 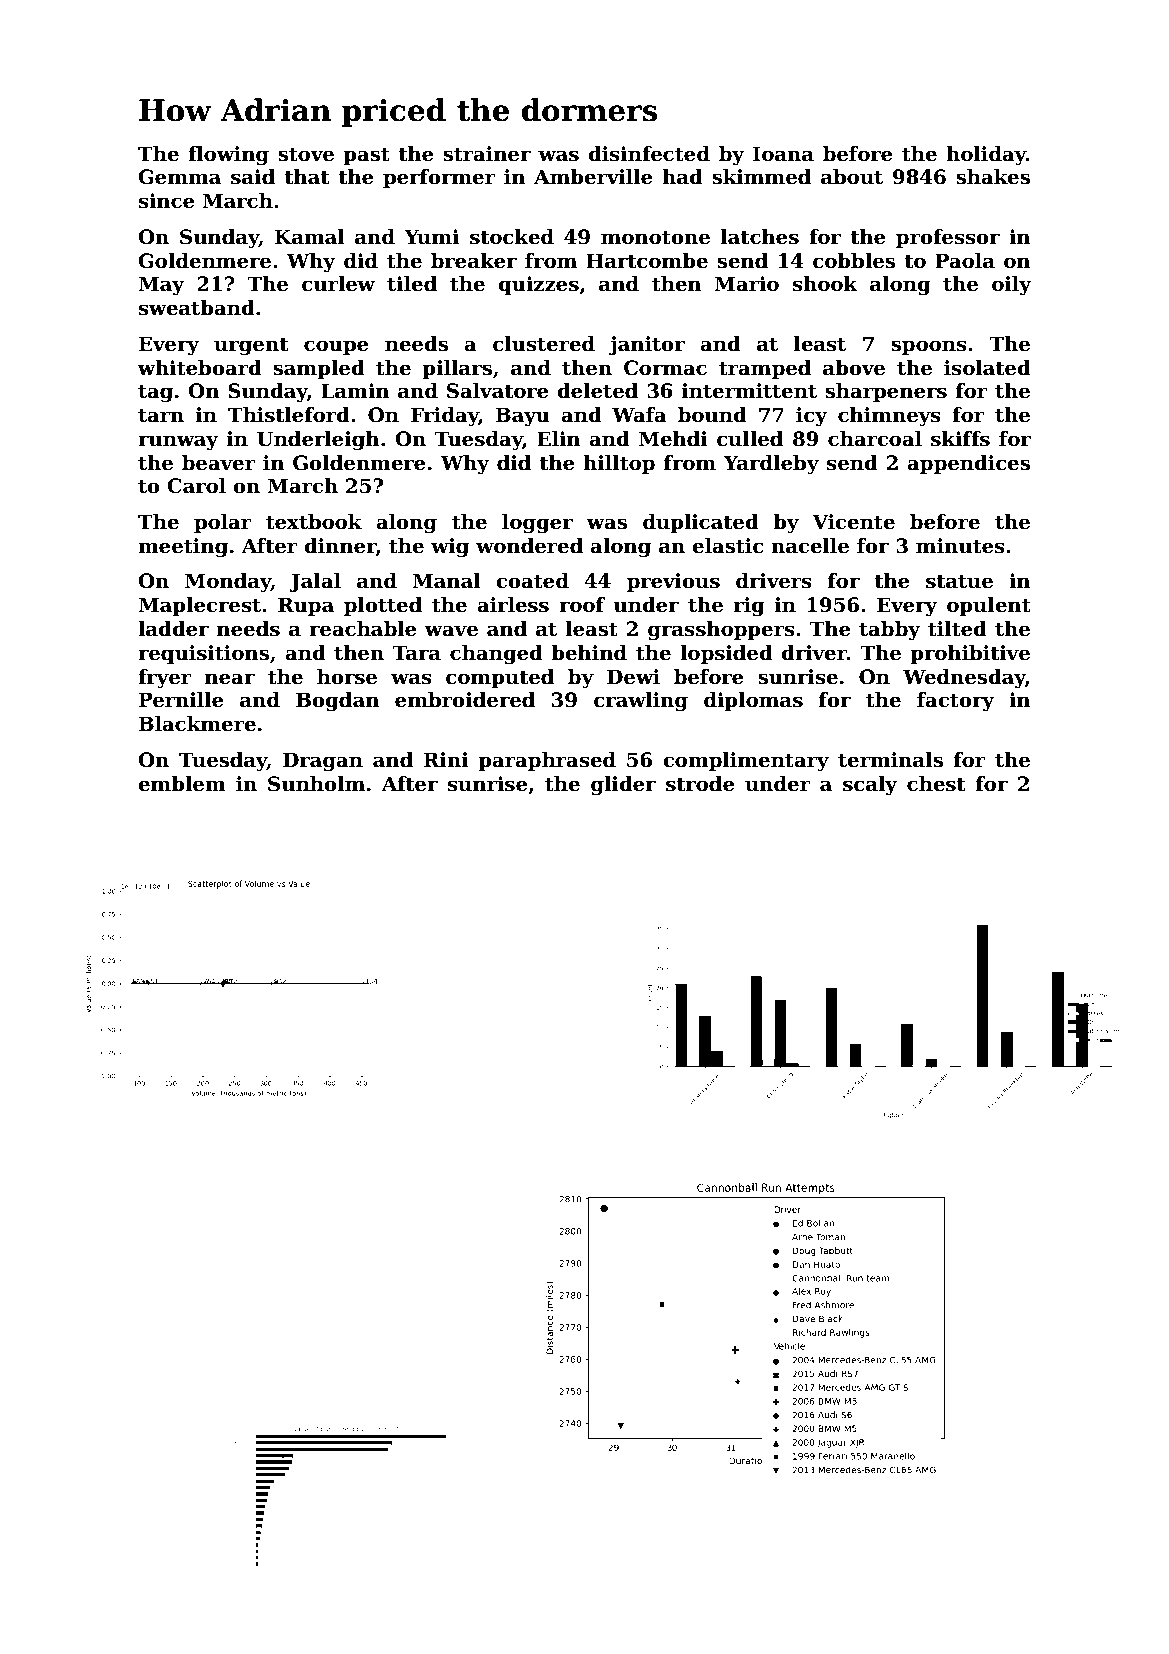 I want to click on textbook, so click(x=314, y=522).
